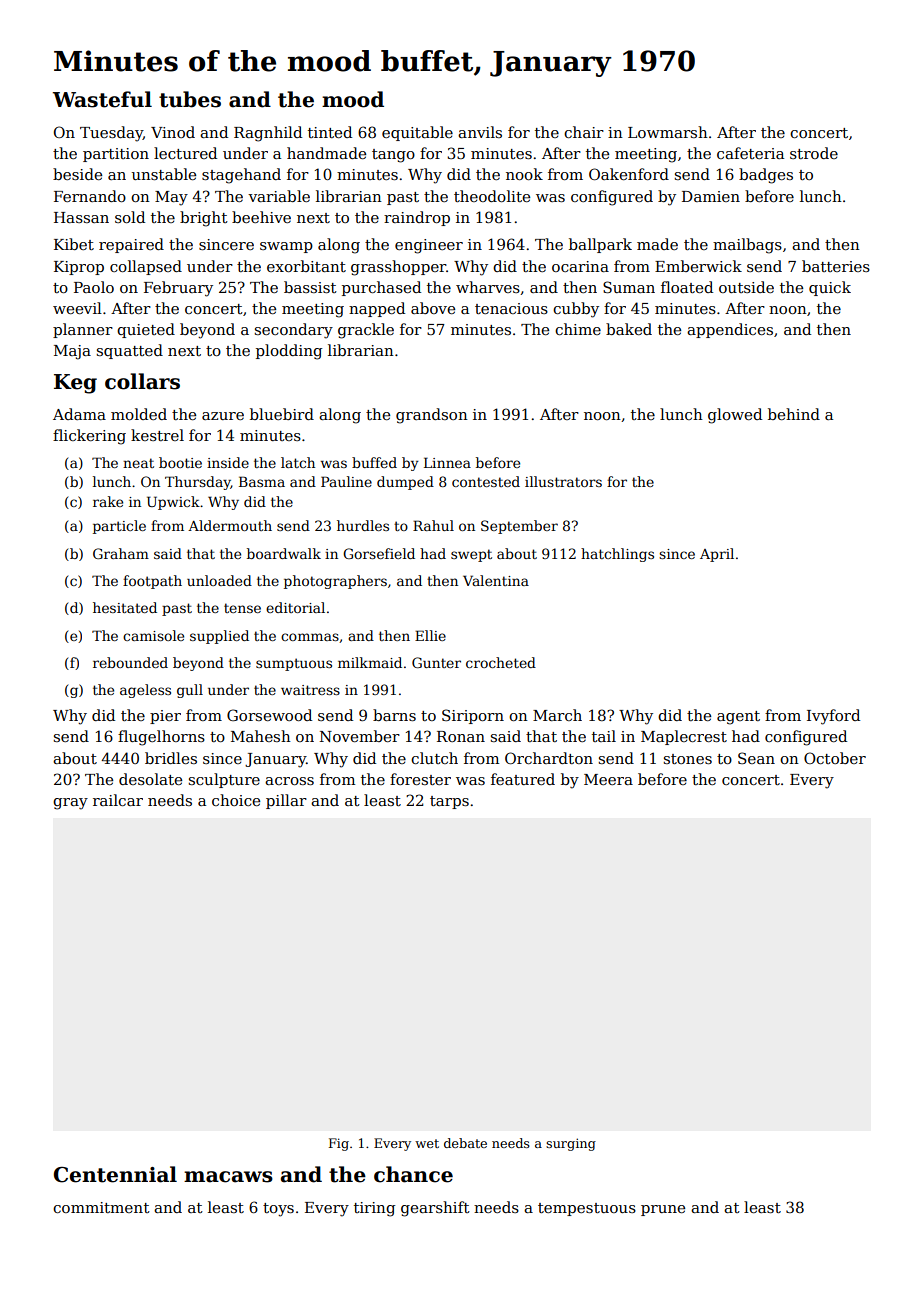 This document has height=1308, width=924. Describe the element at coordinates (814, 153) in the document. I see `strode` at that location.
